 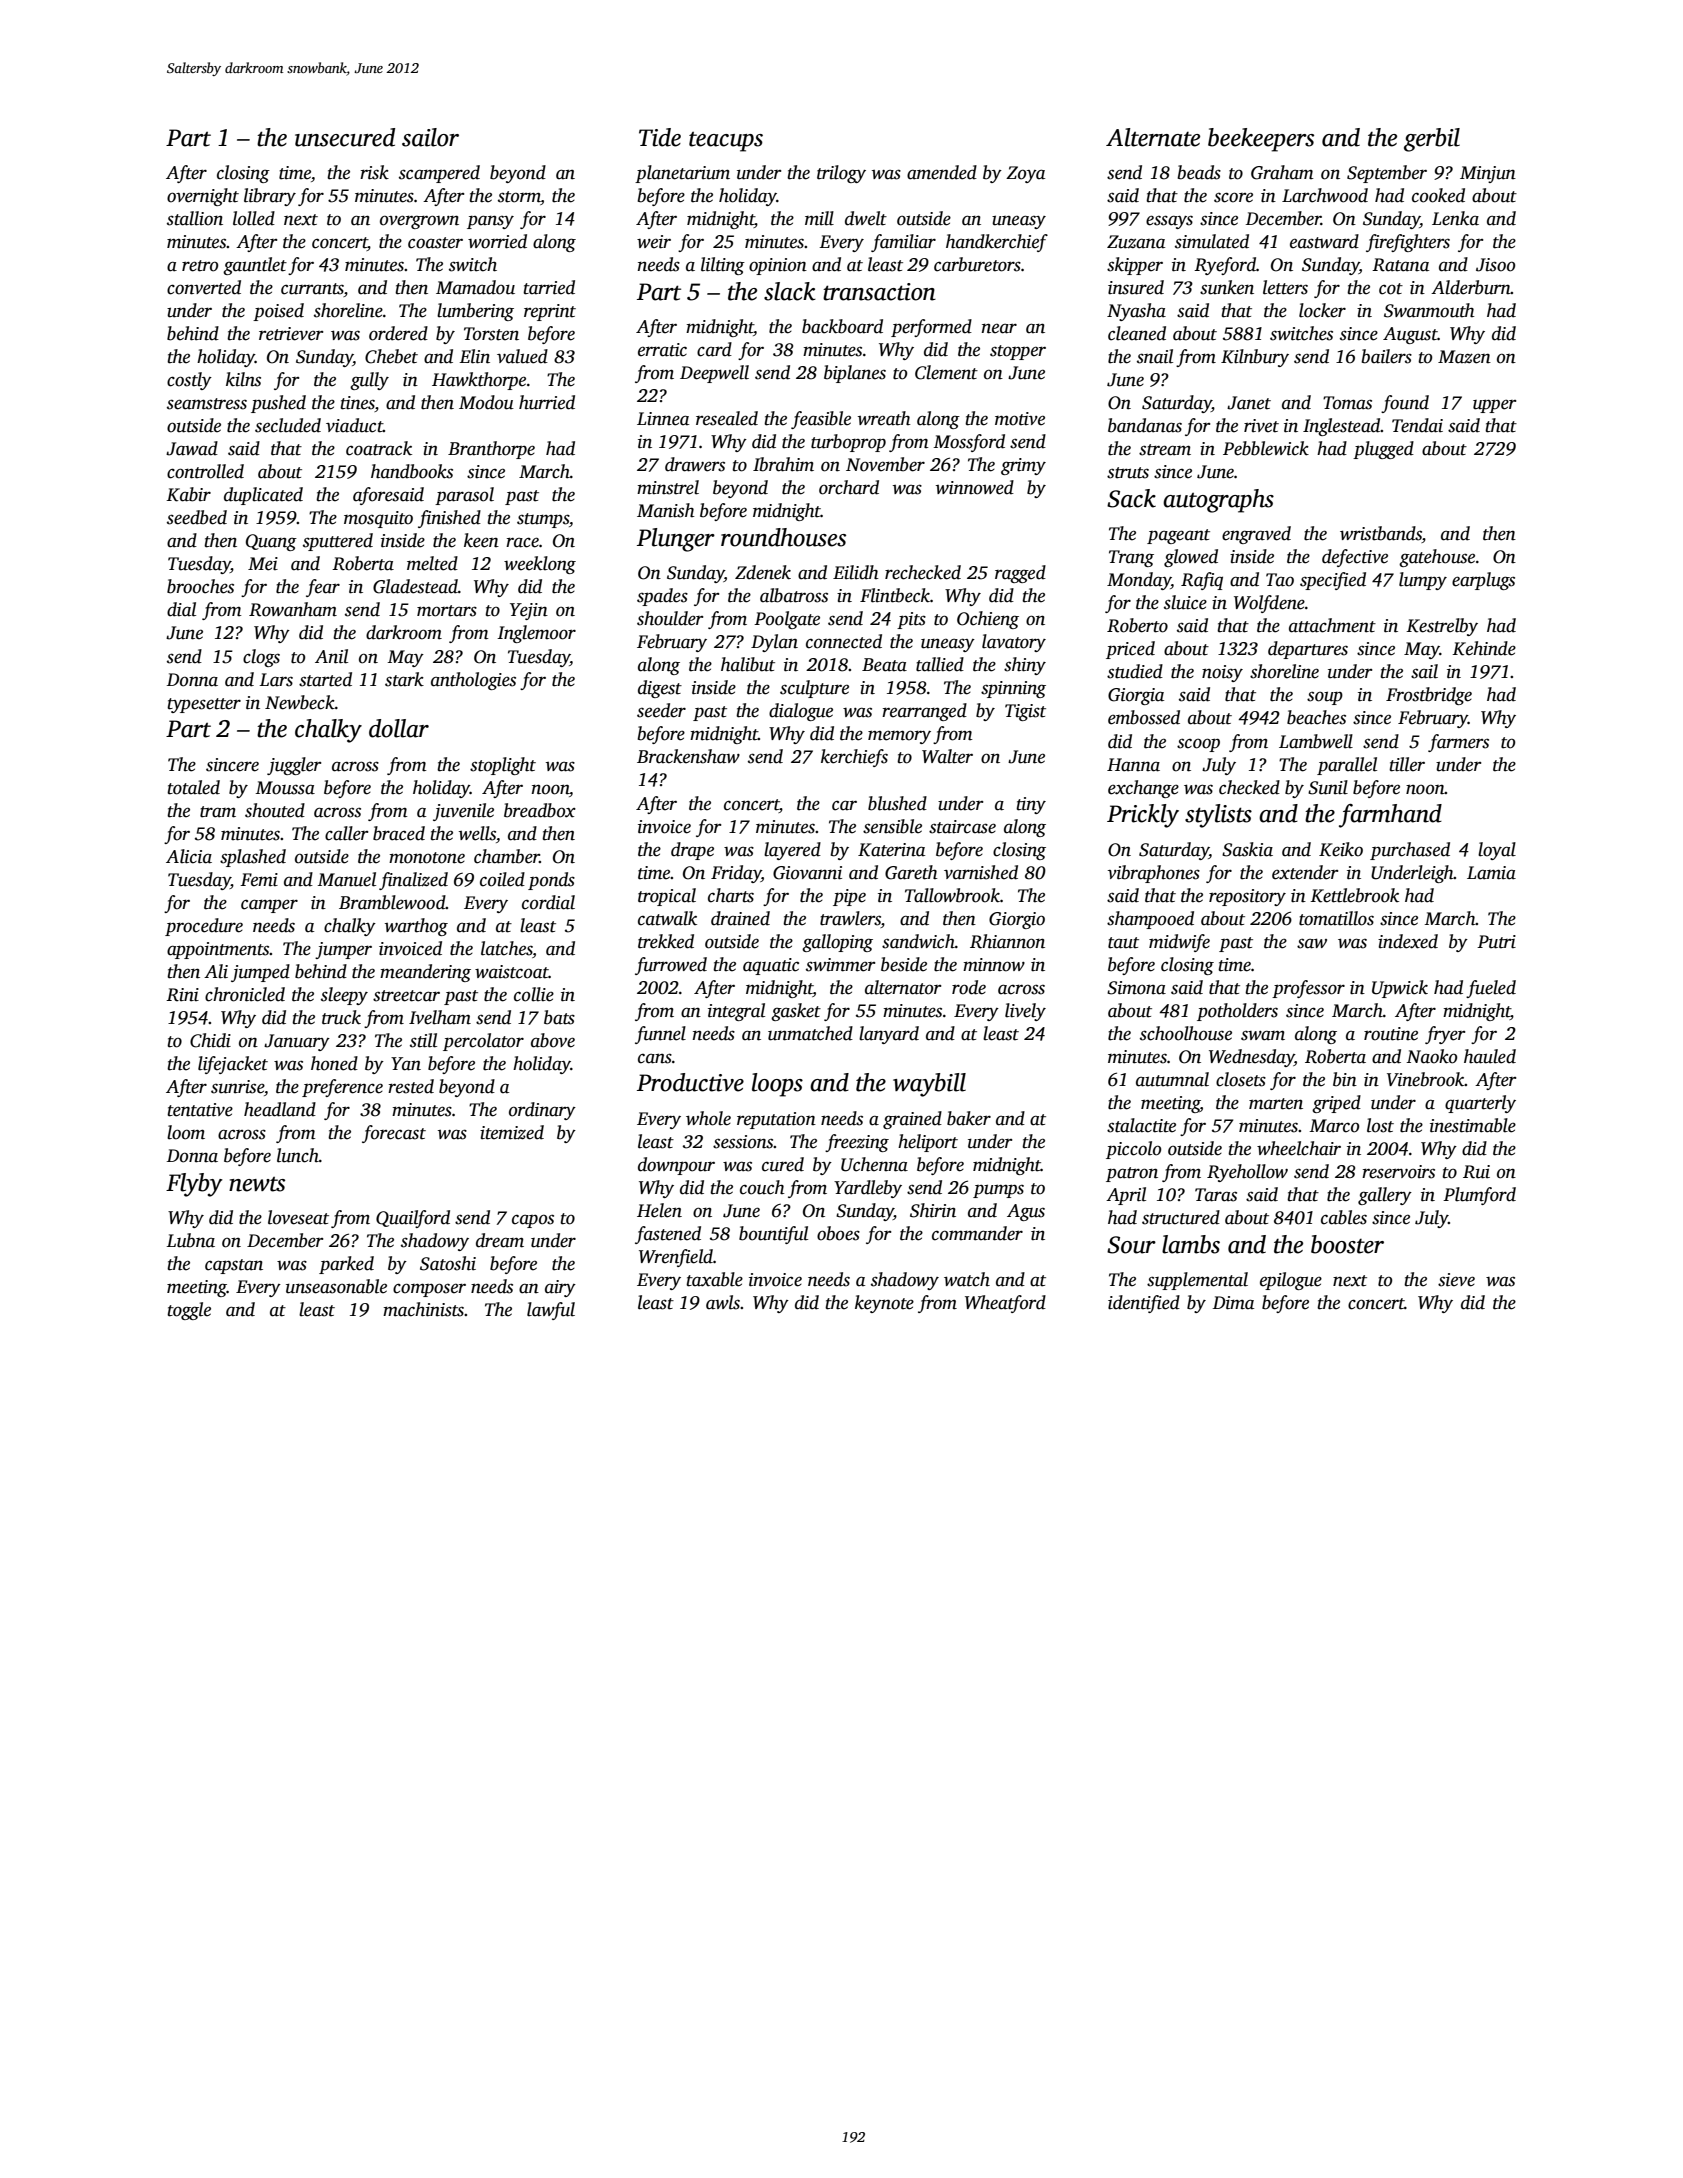 What do you see at coordinates (1496, 942) in the document?
I see `Putri` at bounding box center [1496, 942].
